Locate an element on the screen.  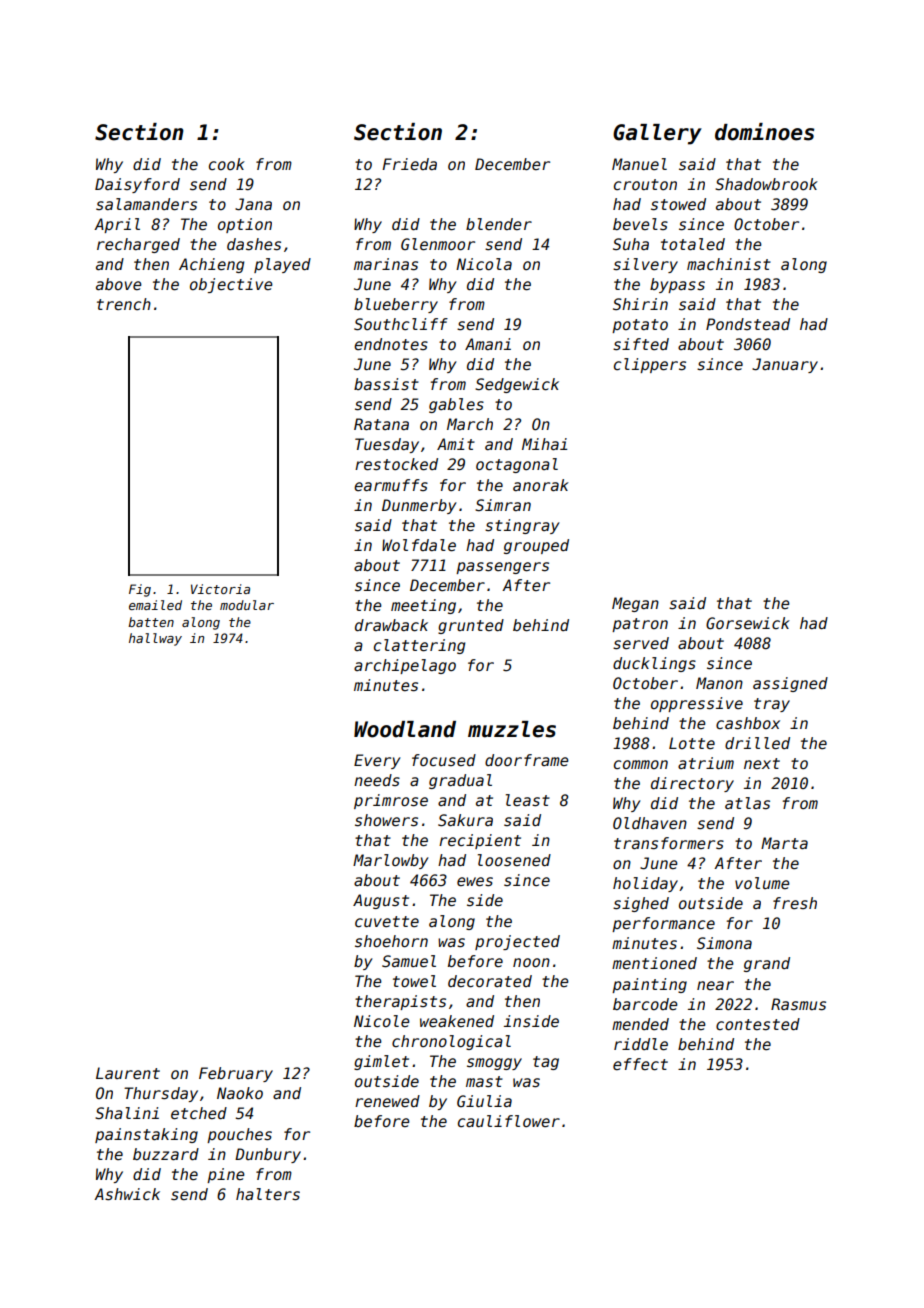
common is located at coordinates (641, 764).
